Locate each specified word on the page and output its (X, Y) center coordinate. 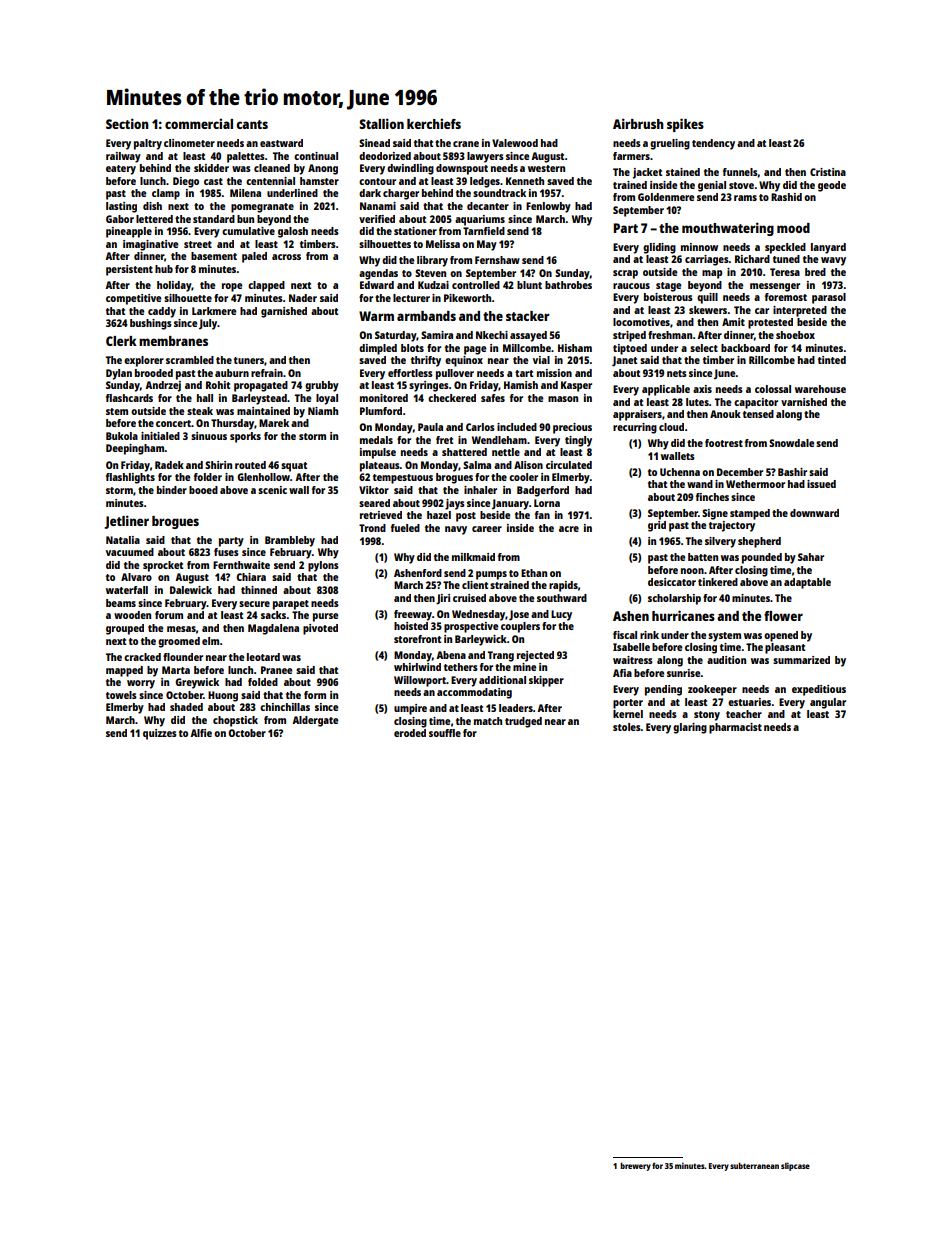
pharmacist (735, 728)
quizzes (160, 734)
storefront (417, 639)
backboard (745, 348)
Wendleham (499, 440)
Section (127, 123)
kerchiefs (434, 123)
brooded (154, 373)
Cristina (828, 172)
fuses (226, 552)
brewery (635, 1166)
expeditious (819, 690)
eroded (410, 733)
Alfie (201, 733)
